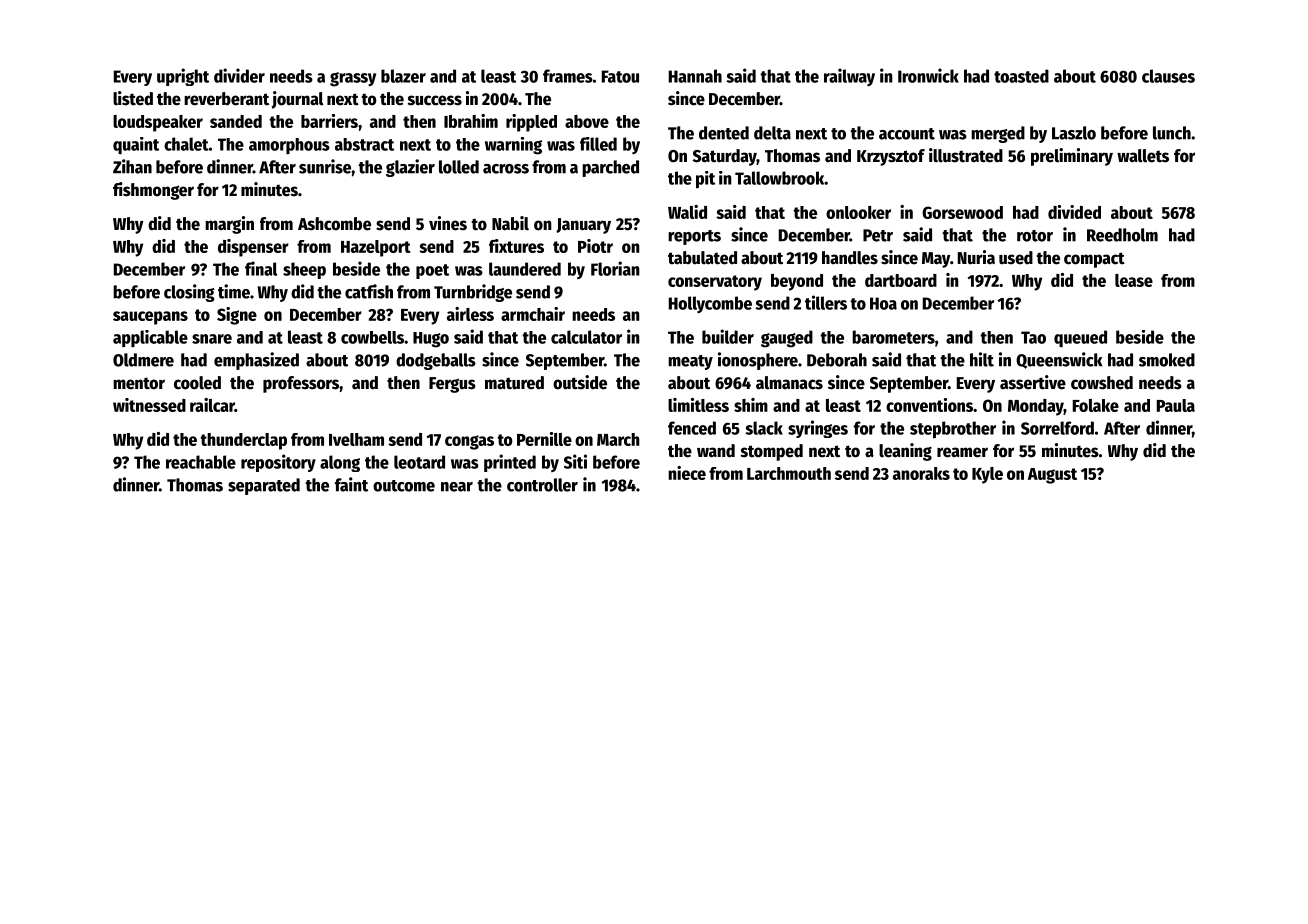  Describe the element at coordinates (1176, 405) in the screenshot. I see `Paula` at that location.
